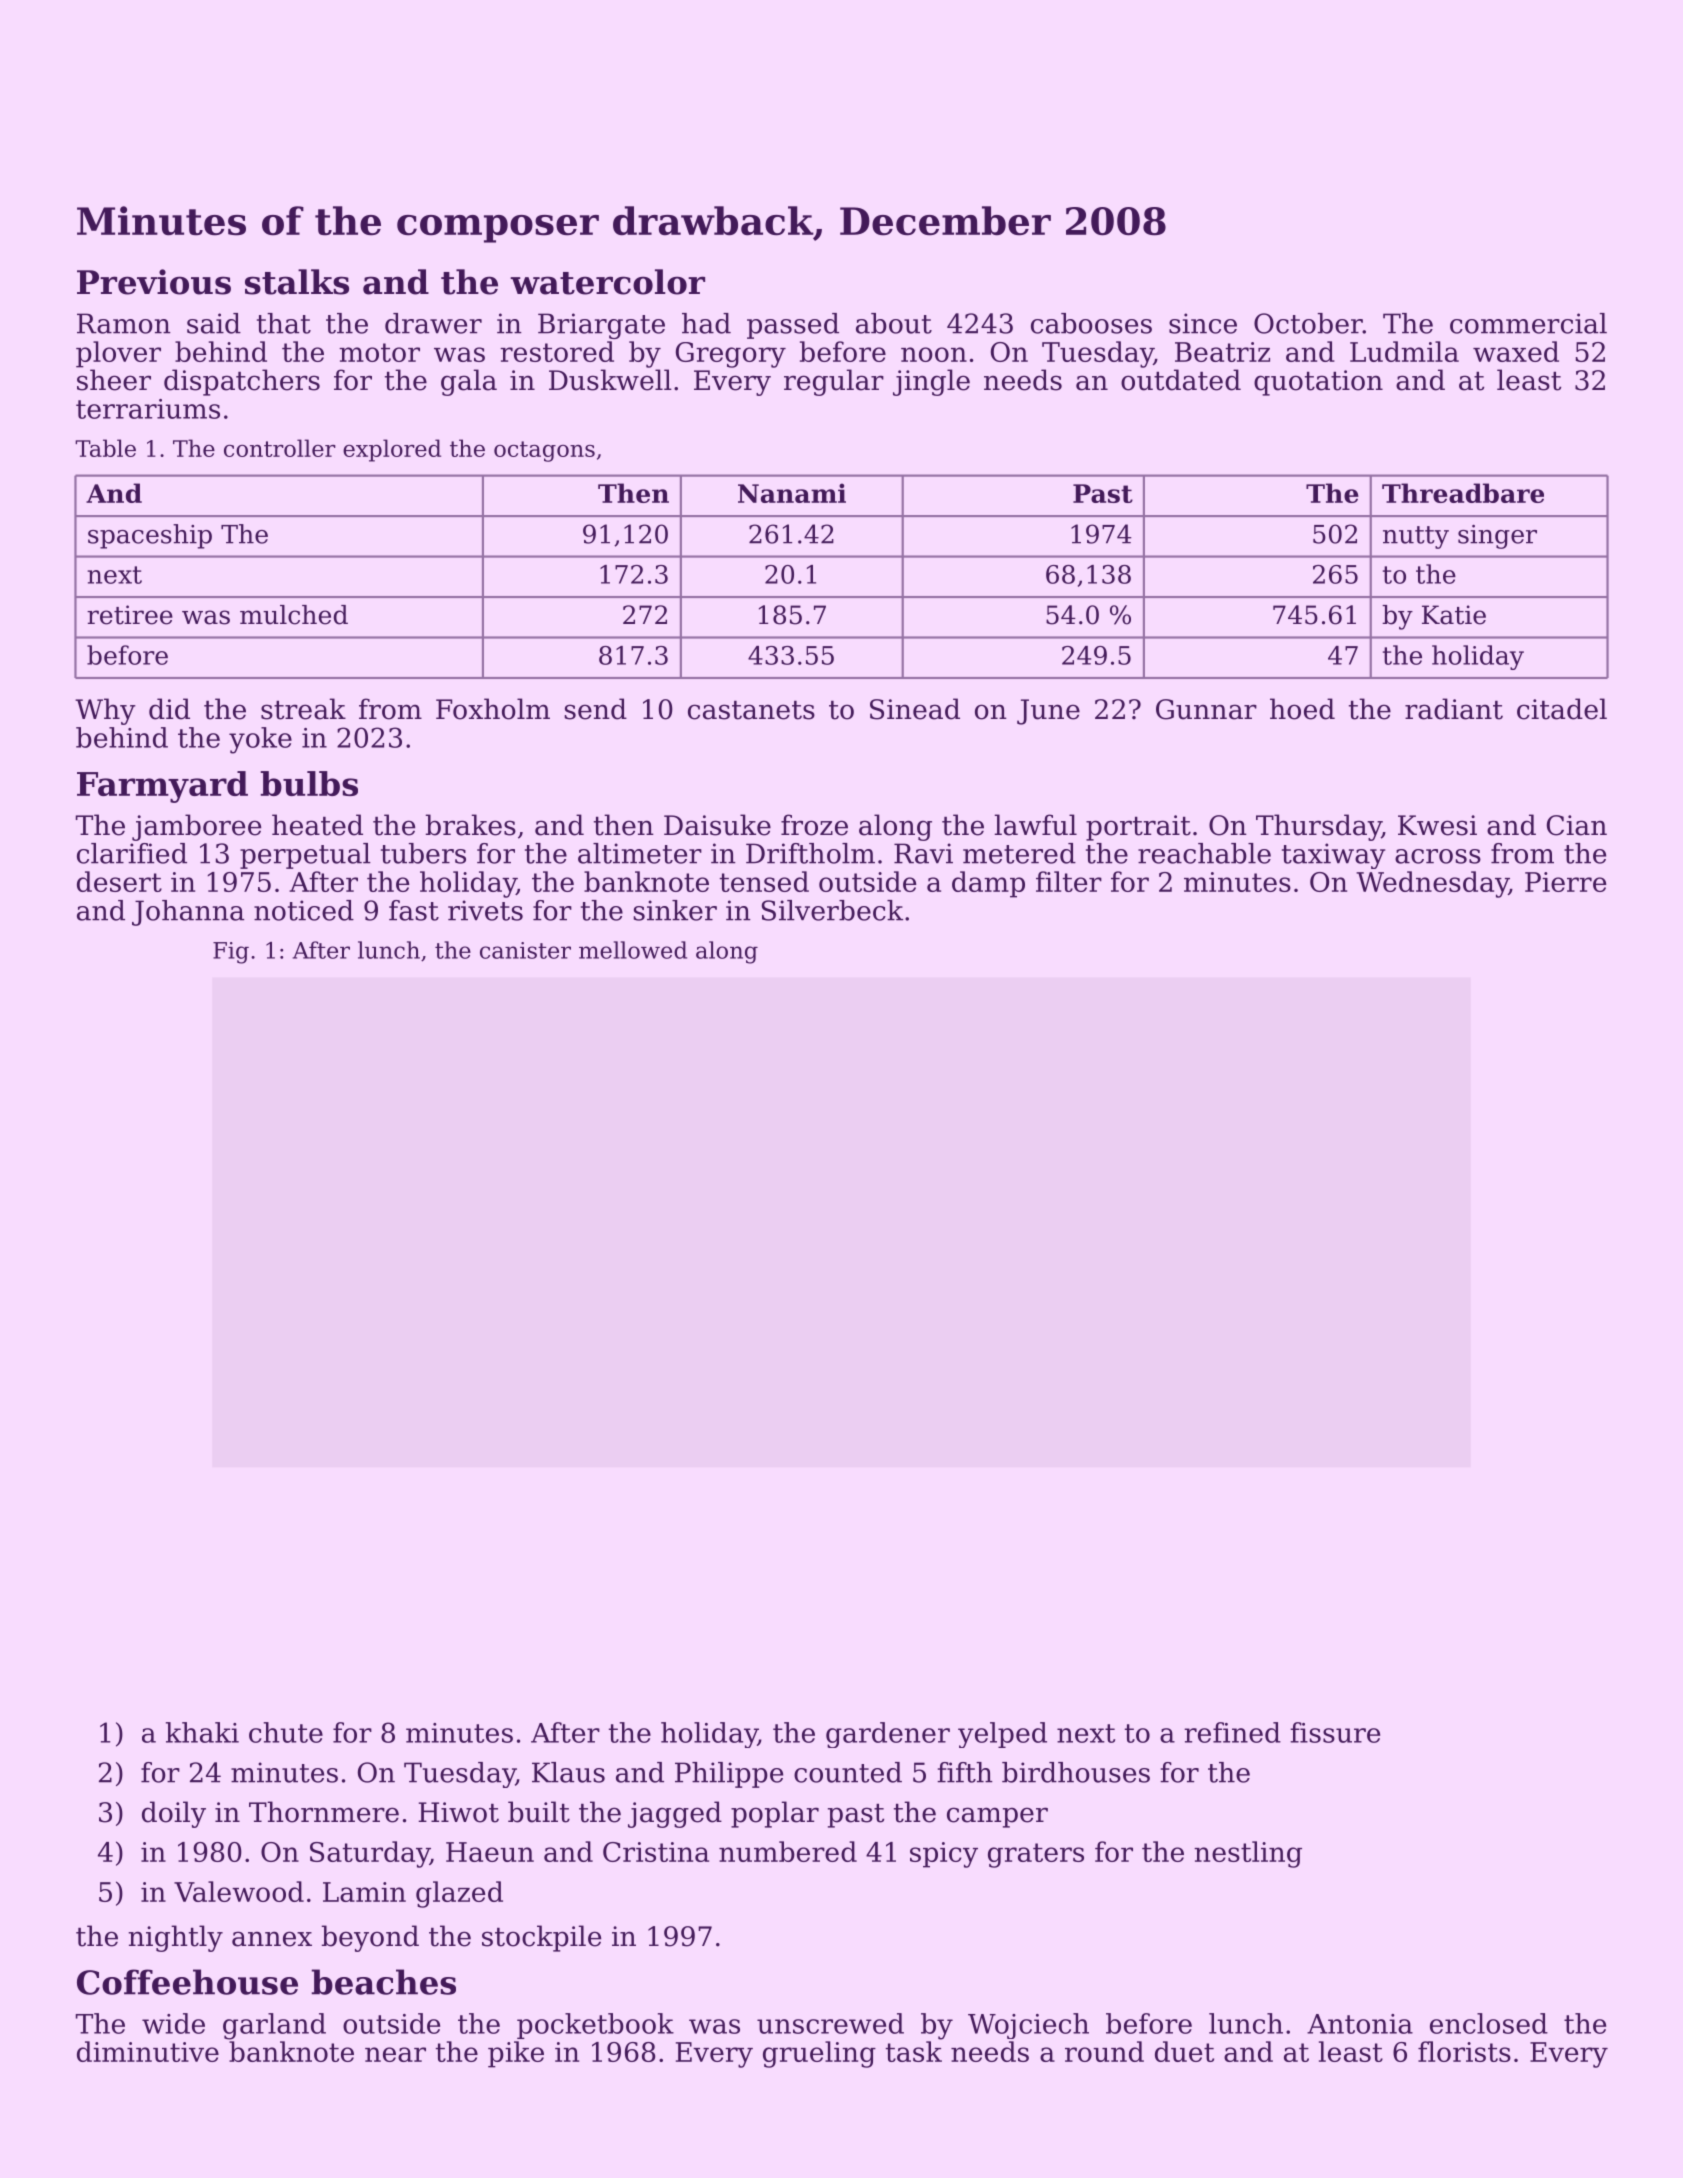 This screenshot has width=1683, height=2178. I want to click on nightly, so click(175, 1938).
